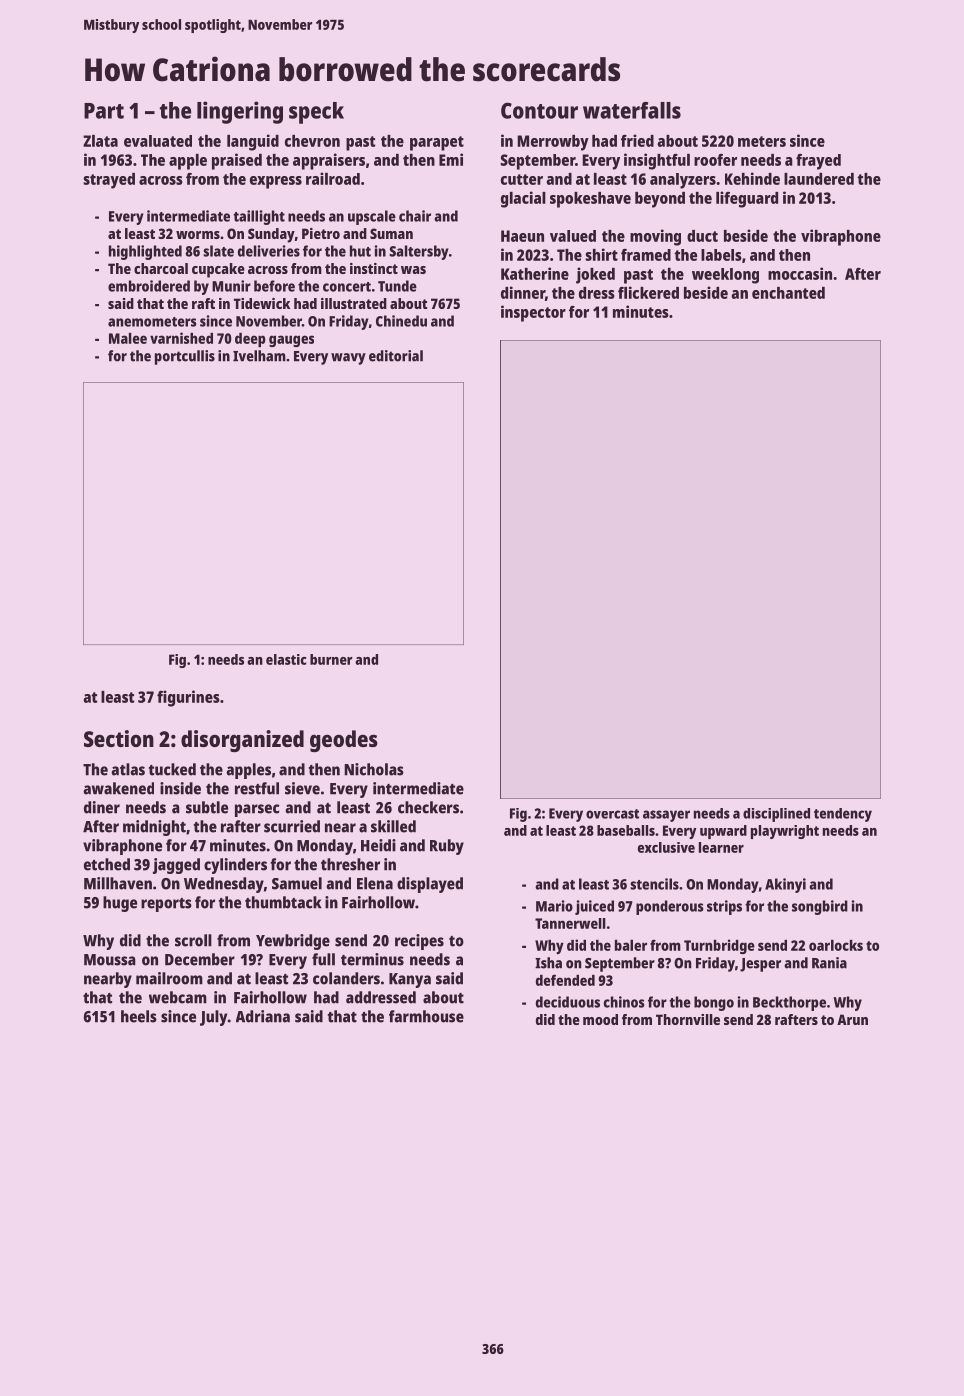 This screenshot has height=1396, width=964. I want to click on Kanya, so click(410, 980).
